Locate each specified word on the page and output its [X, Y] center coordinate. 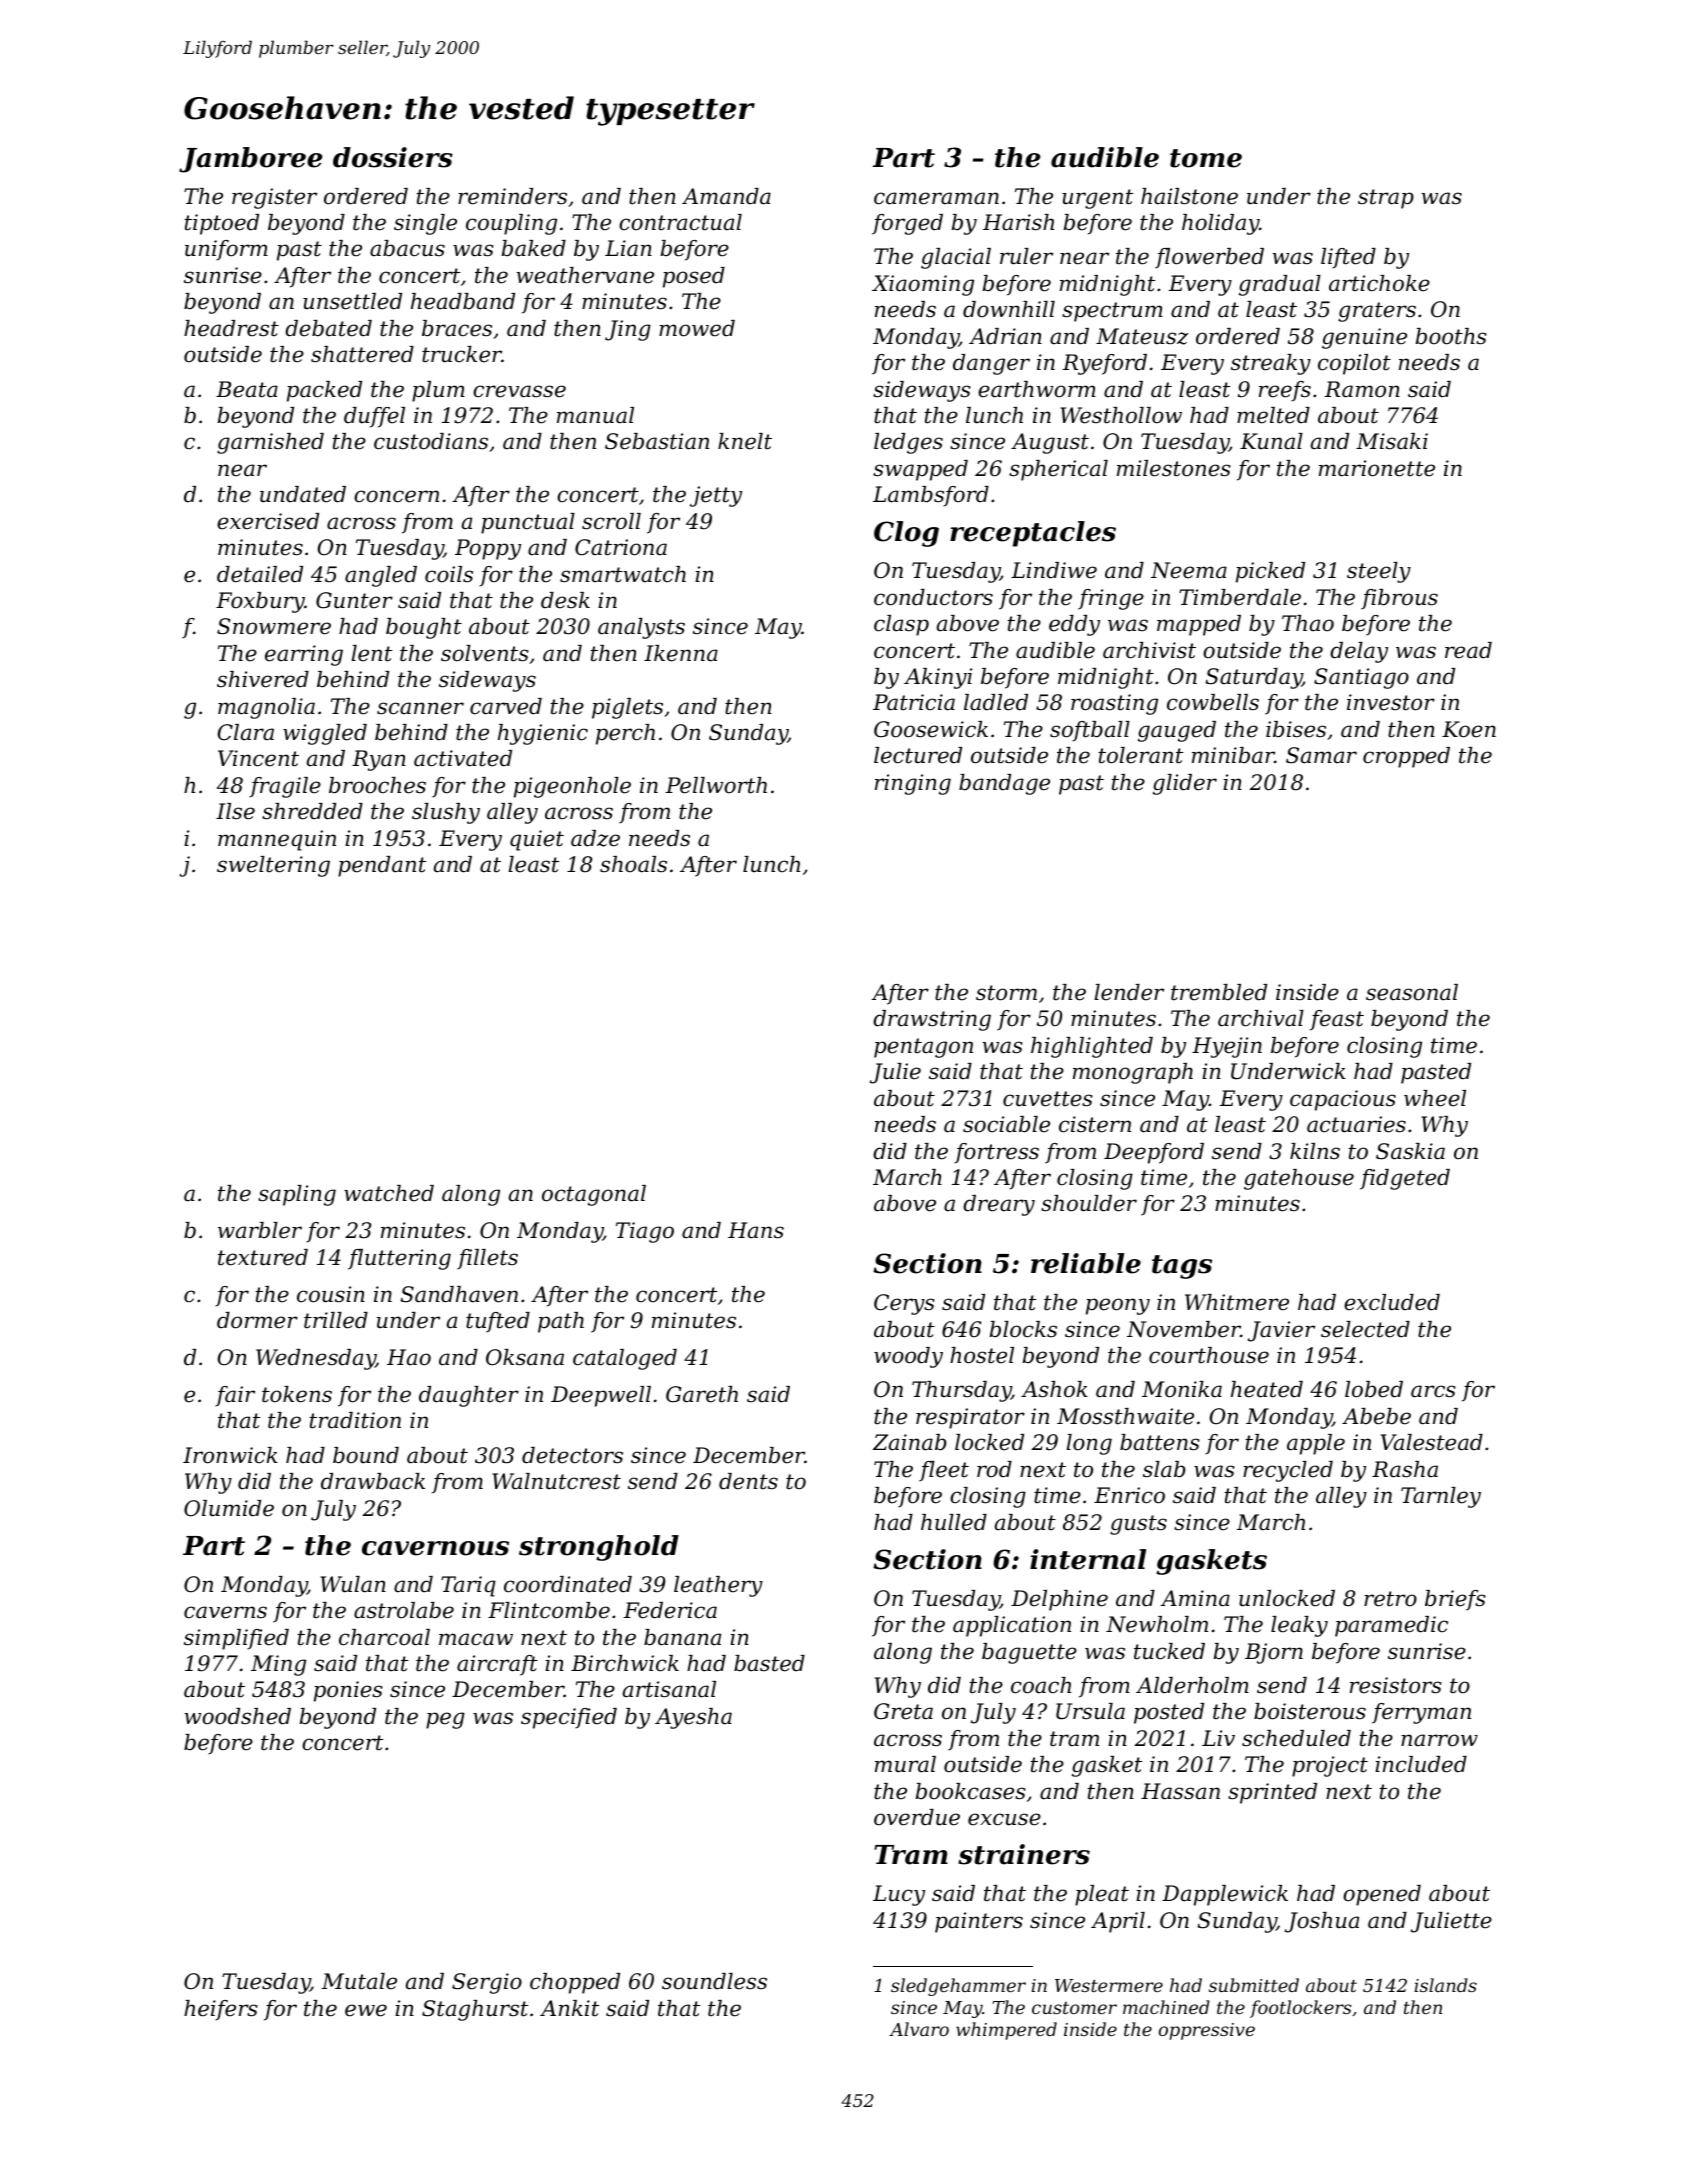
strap [1386, 199]
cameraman [936, 198]
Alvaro [919, 2029]
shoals [633, 864]
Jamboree [251, 160]
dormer [257, 1320]
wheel [1435, 1098]
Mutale [359, 1981]
